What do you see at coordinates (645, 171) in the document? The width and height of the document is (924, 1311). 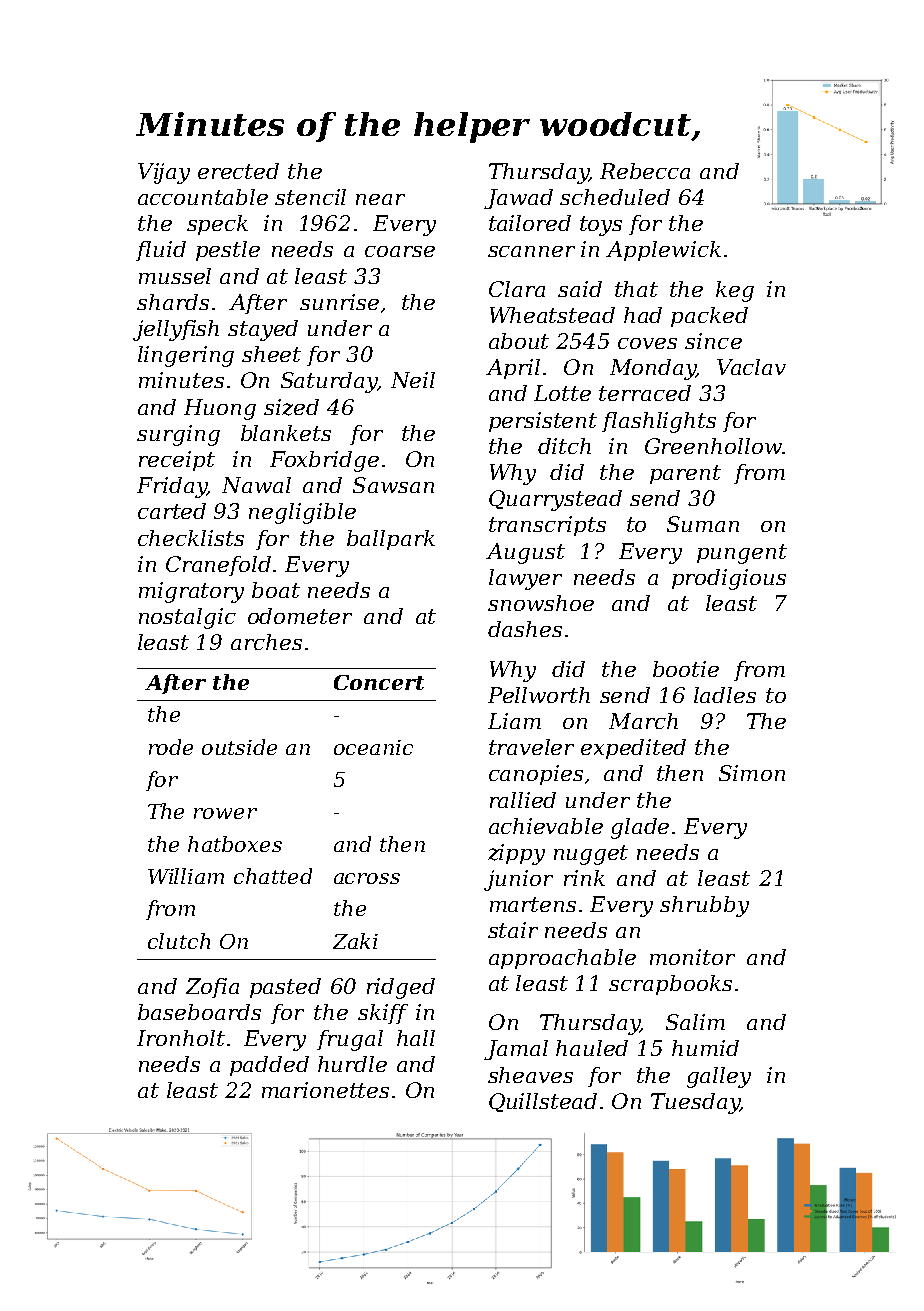 I see `Rebecca` at bounding box center [645, 171].
